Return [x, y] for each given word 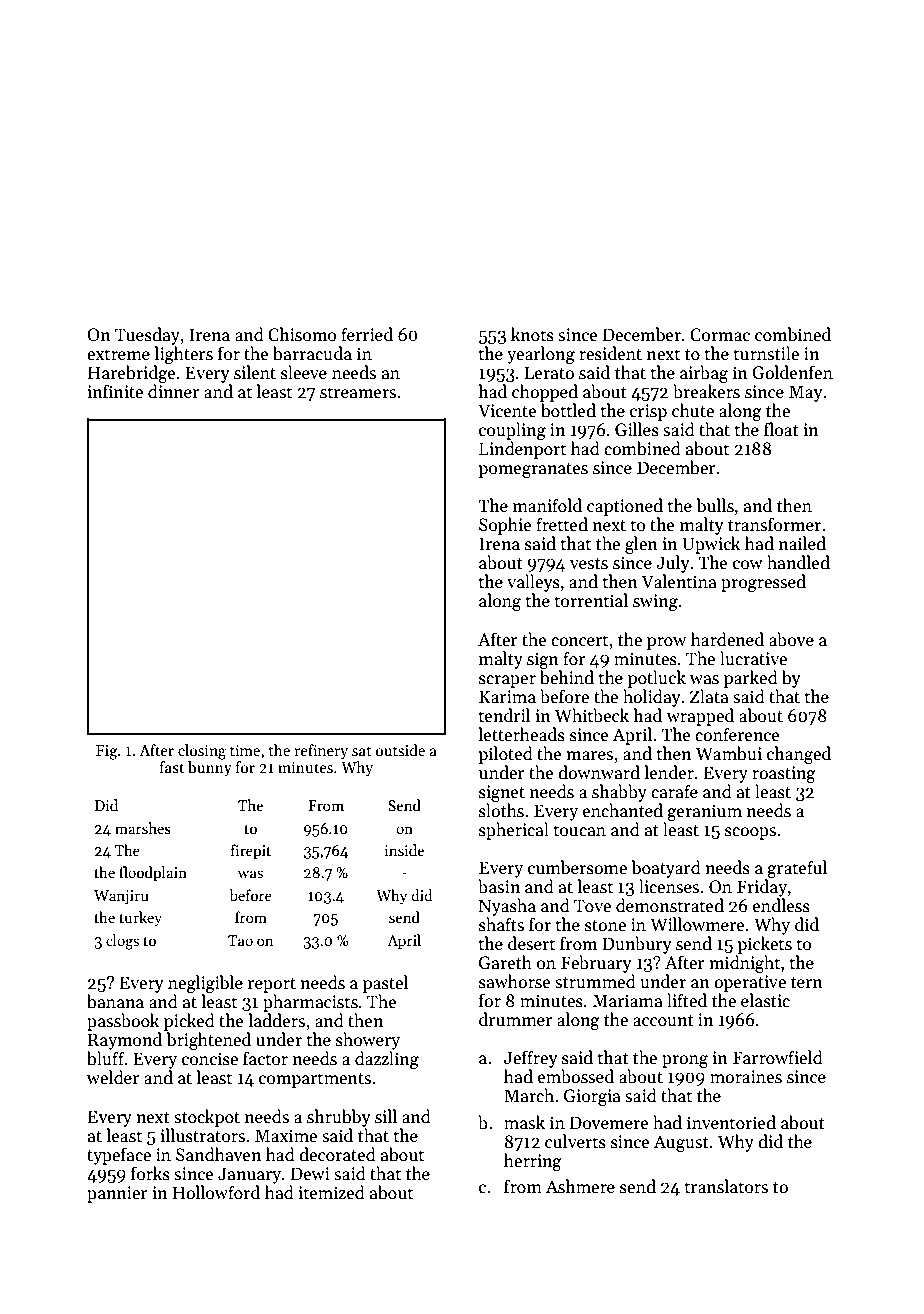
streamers [358, 393]
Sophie [505, 526]
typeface [119, 1156]
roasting [784, 774]
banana [115, 1001]
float [781, 429]
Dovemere [609, 1123]
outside [400, 750]
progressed [763, 583]
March [529, 1095]
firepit [251, 851]
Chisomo [302, 334]
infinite [115, 391]
